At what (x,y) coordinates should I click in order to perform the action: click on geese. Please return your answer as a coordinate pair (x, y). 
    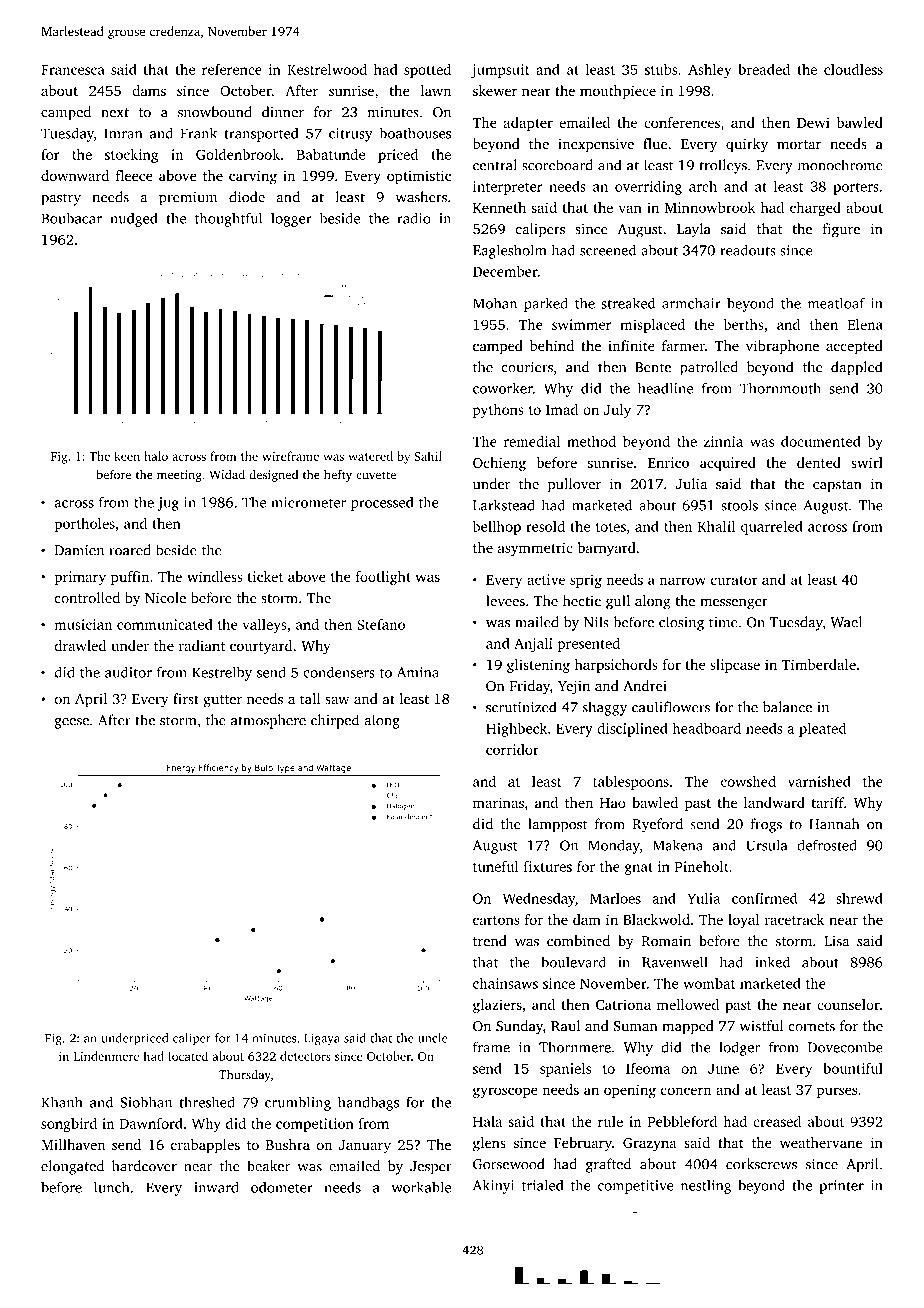
    Looking at the image, I should click on (72, 723).
